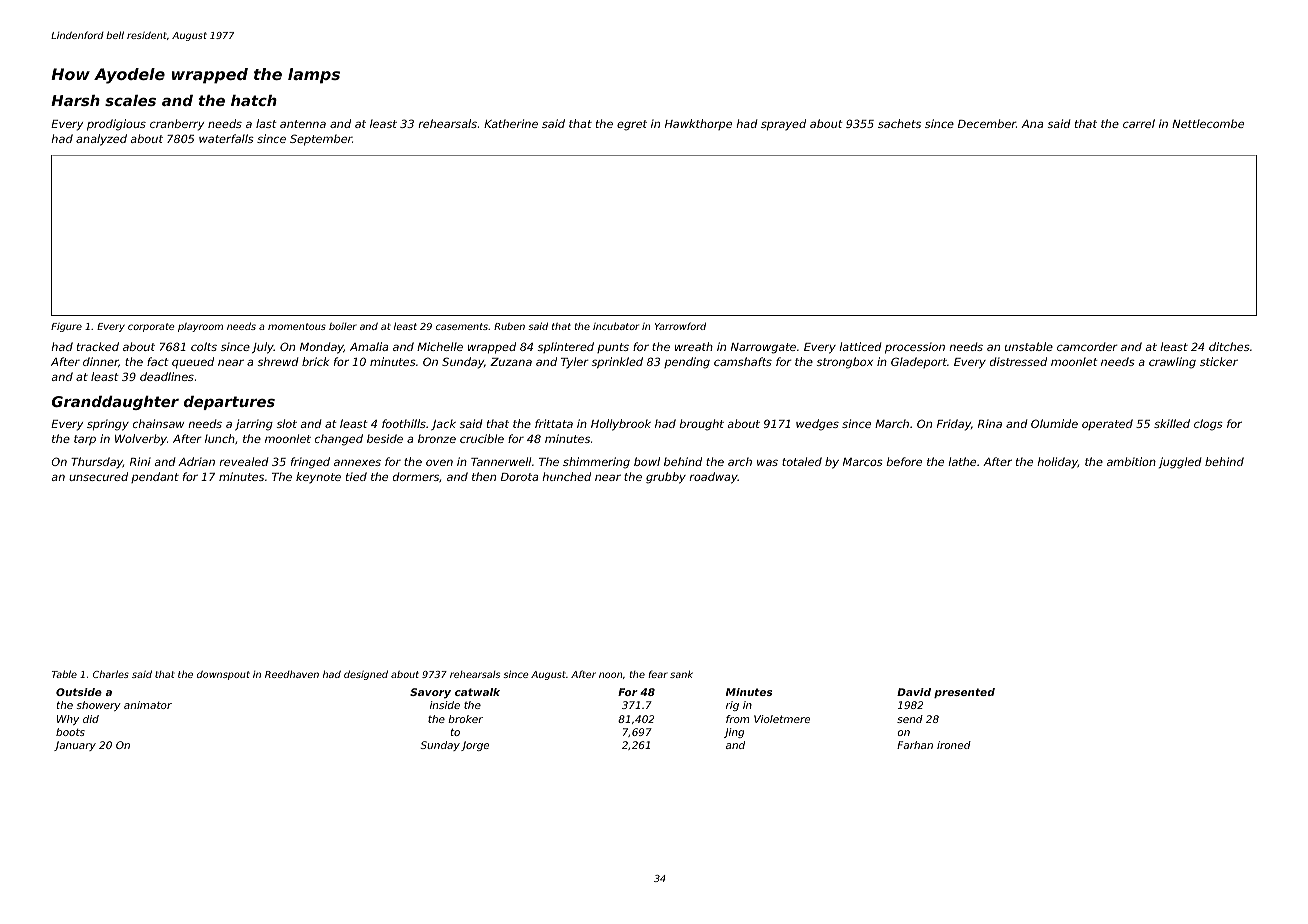  Describe the element at coordinates (621, 425) in the document. I see `Hollybrook` at that location.
